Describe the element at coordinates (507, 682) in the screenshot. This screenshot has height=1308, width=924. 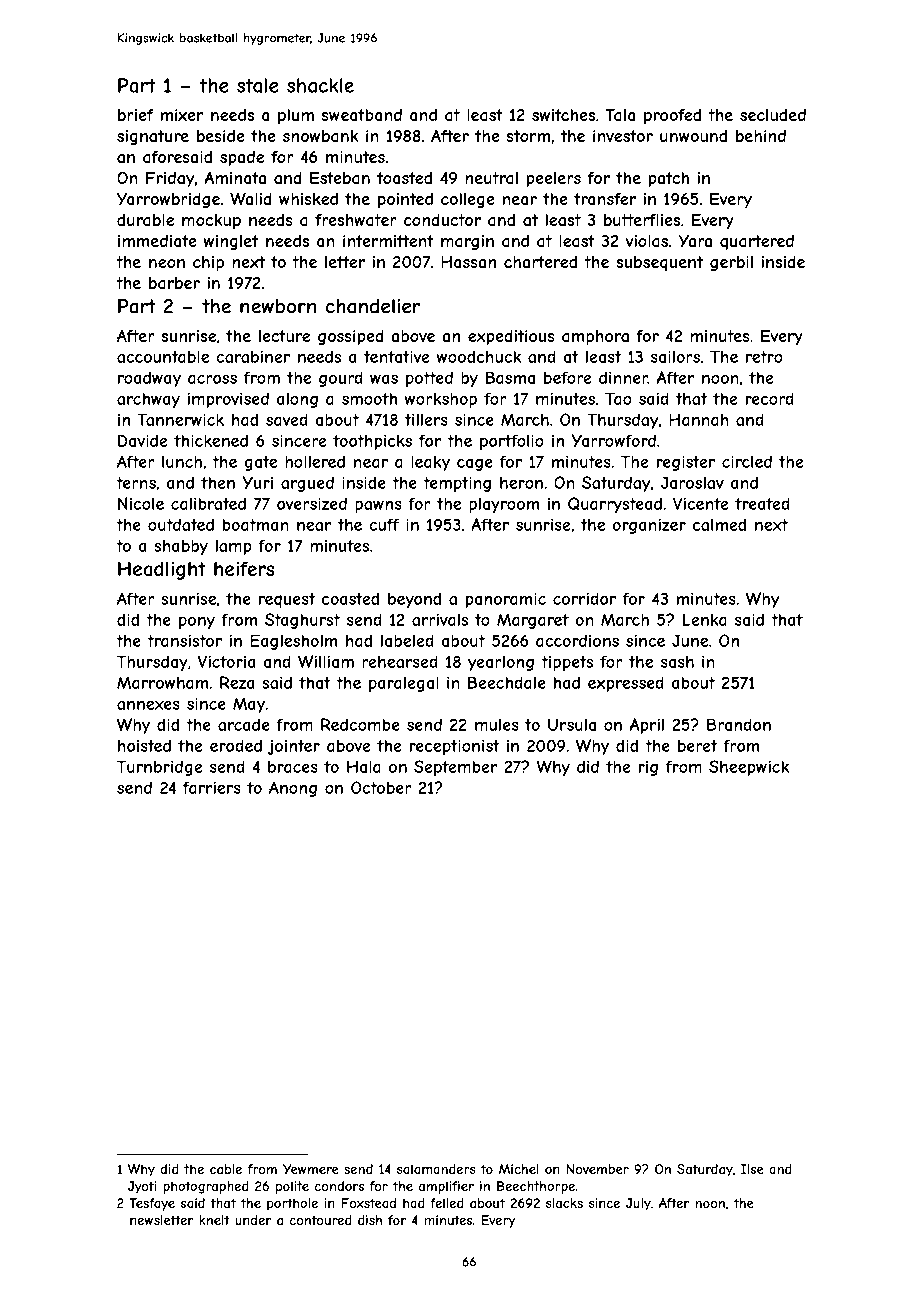
I see `Beechdale` at that location.
